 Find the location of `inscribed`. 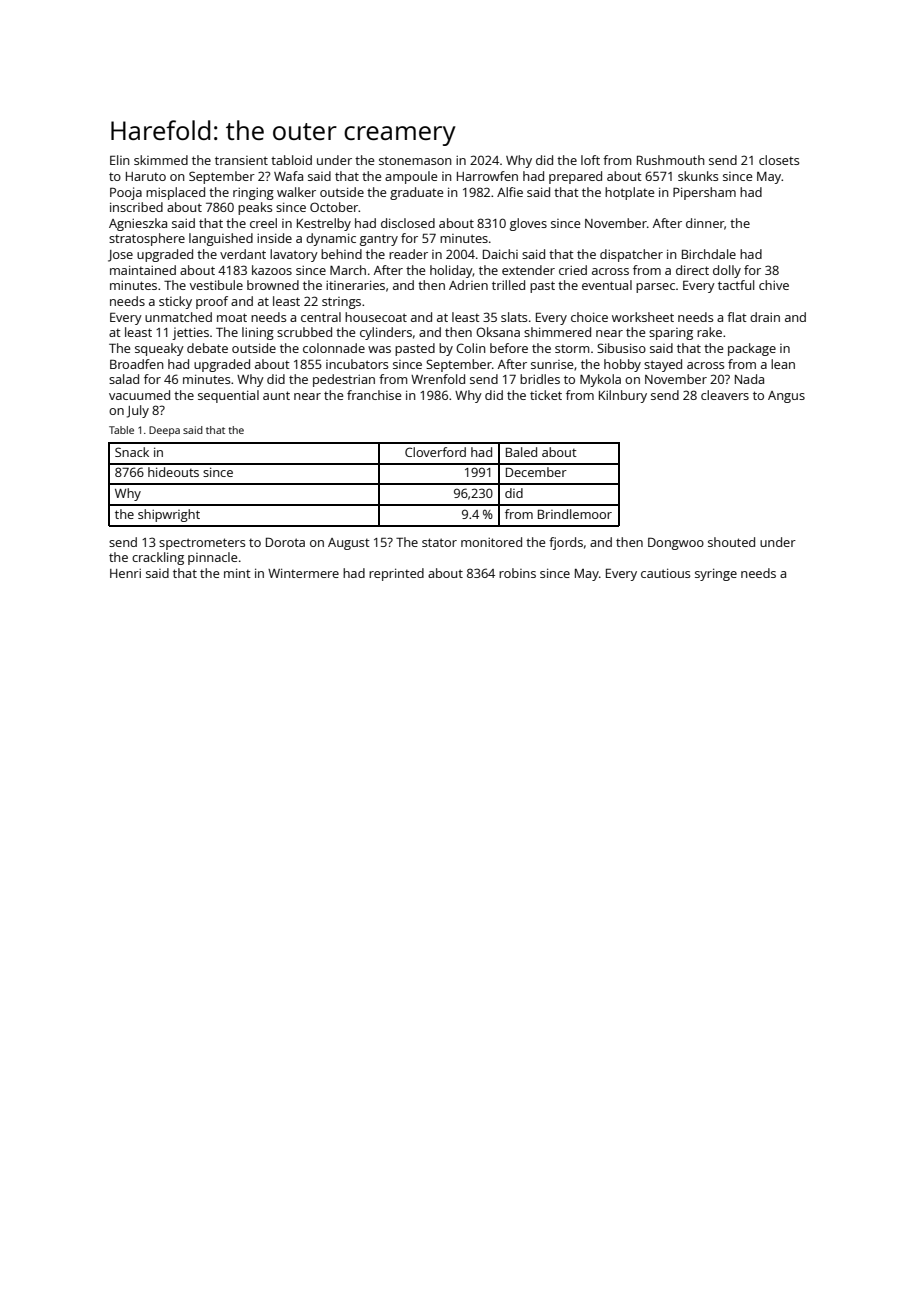

inscribed is located at coordinates (136, 207).
